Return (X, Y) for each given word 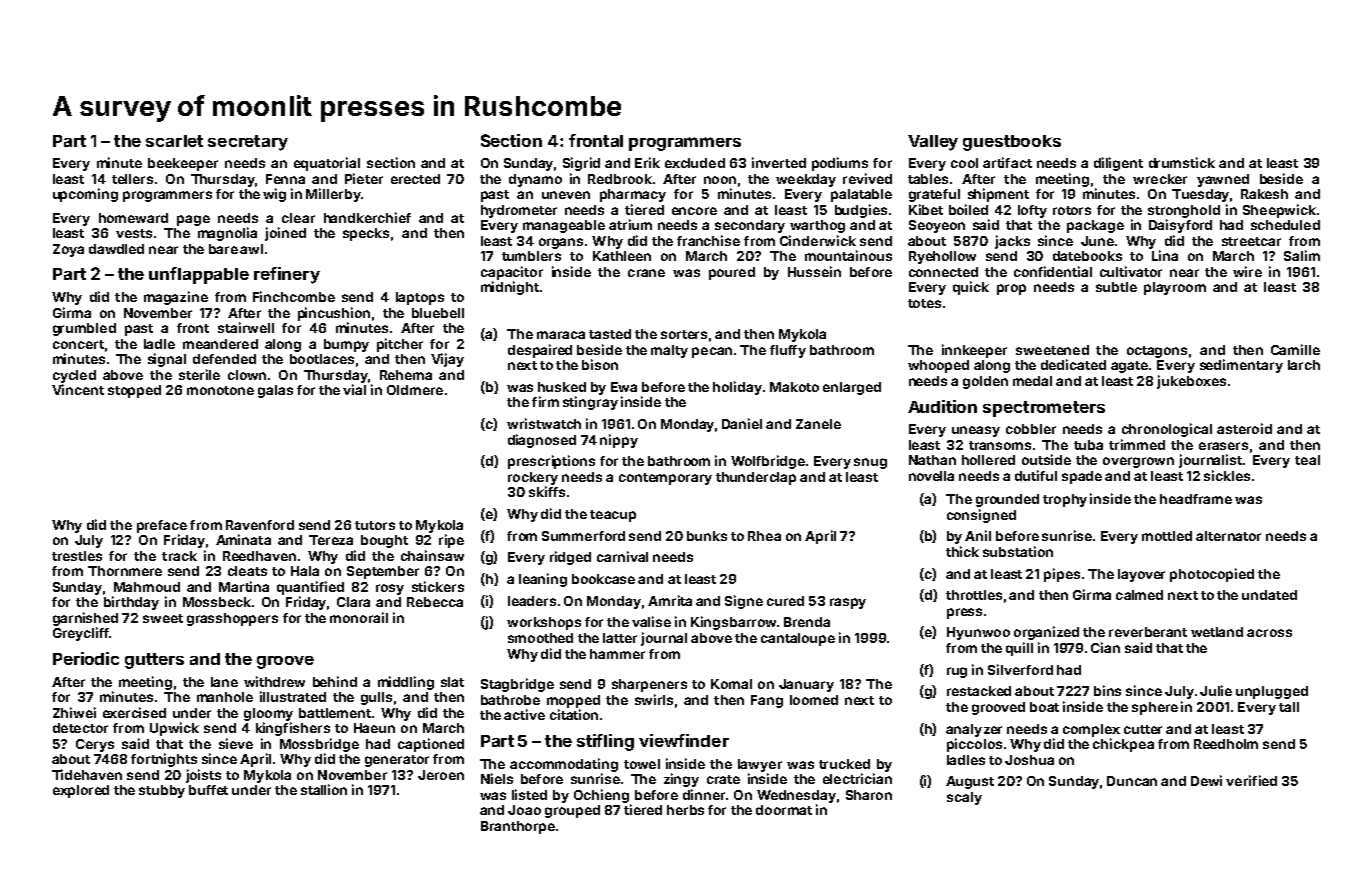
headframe (1196, 499)
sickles (1227, 475)
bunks (707, 536)
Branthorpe (518, 827)
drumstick (1182, 162)
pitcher (400, 345)
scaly (964, 798)
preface (162, 526)
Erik (647, 162)
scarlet (174, 141)
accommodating (564, 765)
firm (545, 401)
